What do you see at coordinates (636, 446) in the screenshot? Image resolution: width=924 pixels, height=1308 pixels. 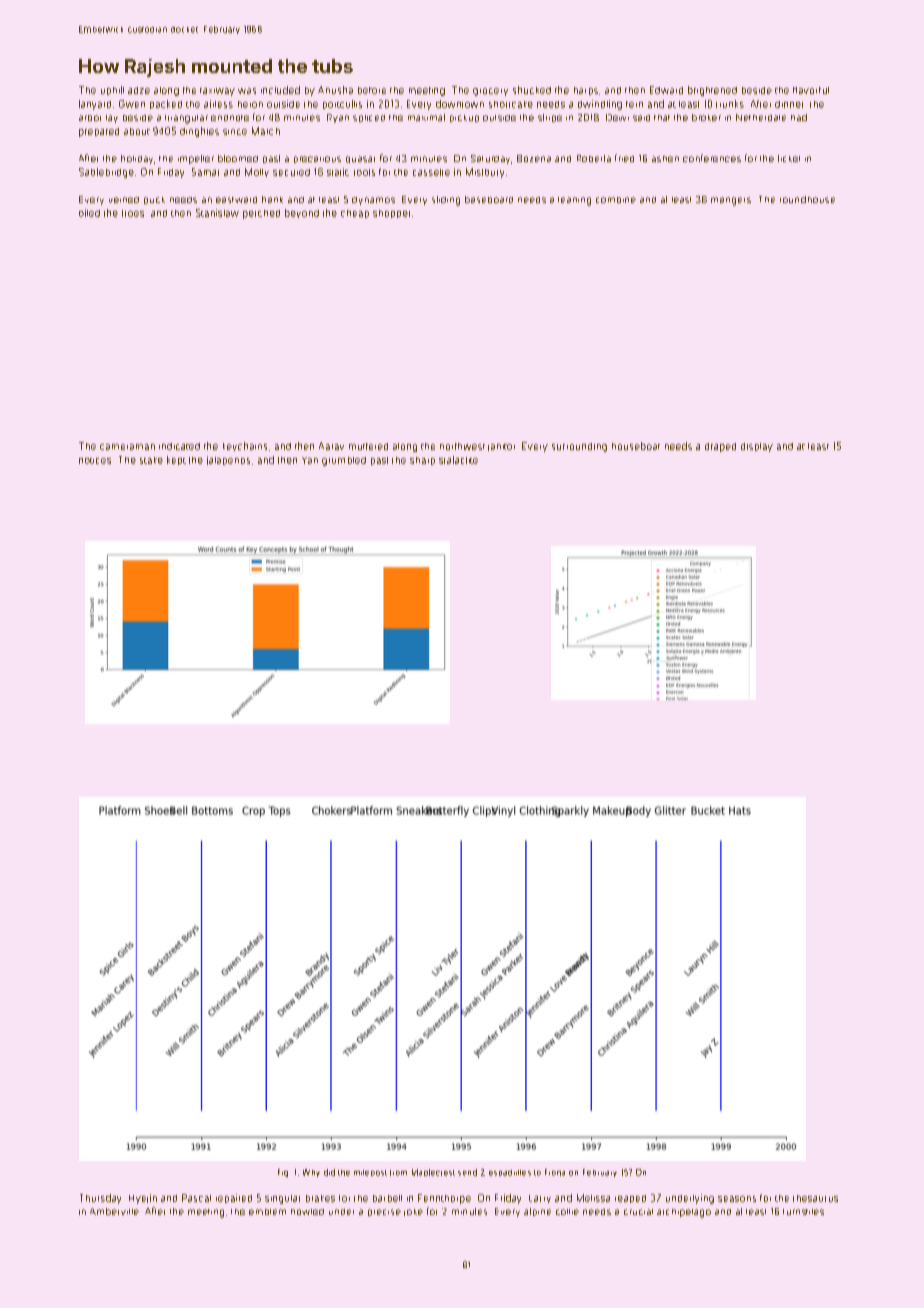 I see `houseboat` at bounding box center [636, 446].
